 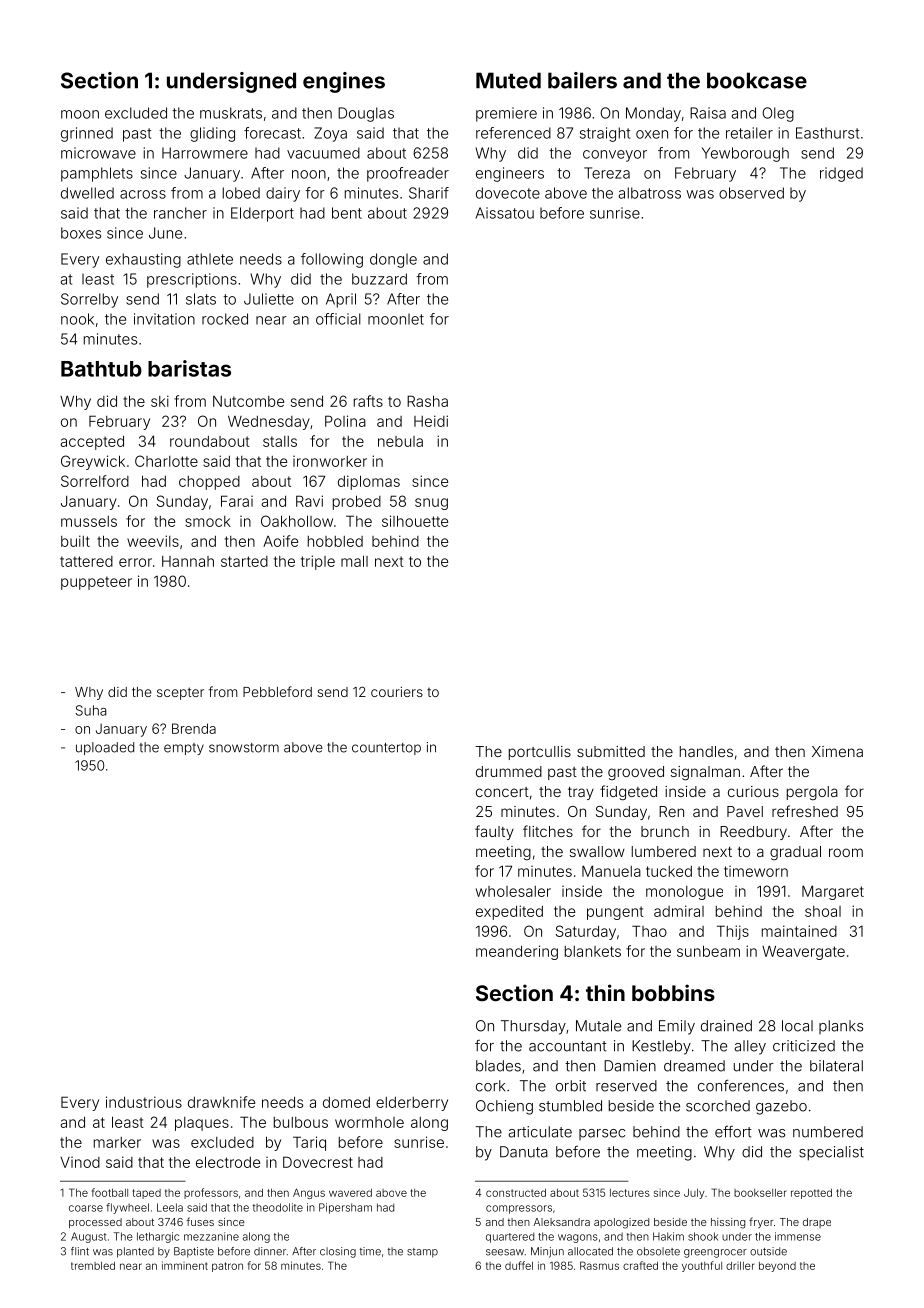 What do you see at coordinates (751, 193) in the image?
I see `observed` at bounding box center [751, 193].
